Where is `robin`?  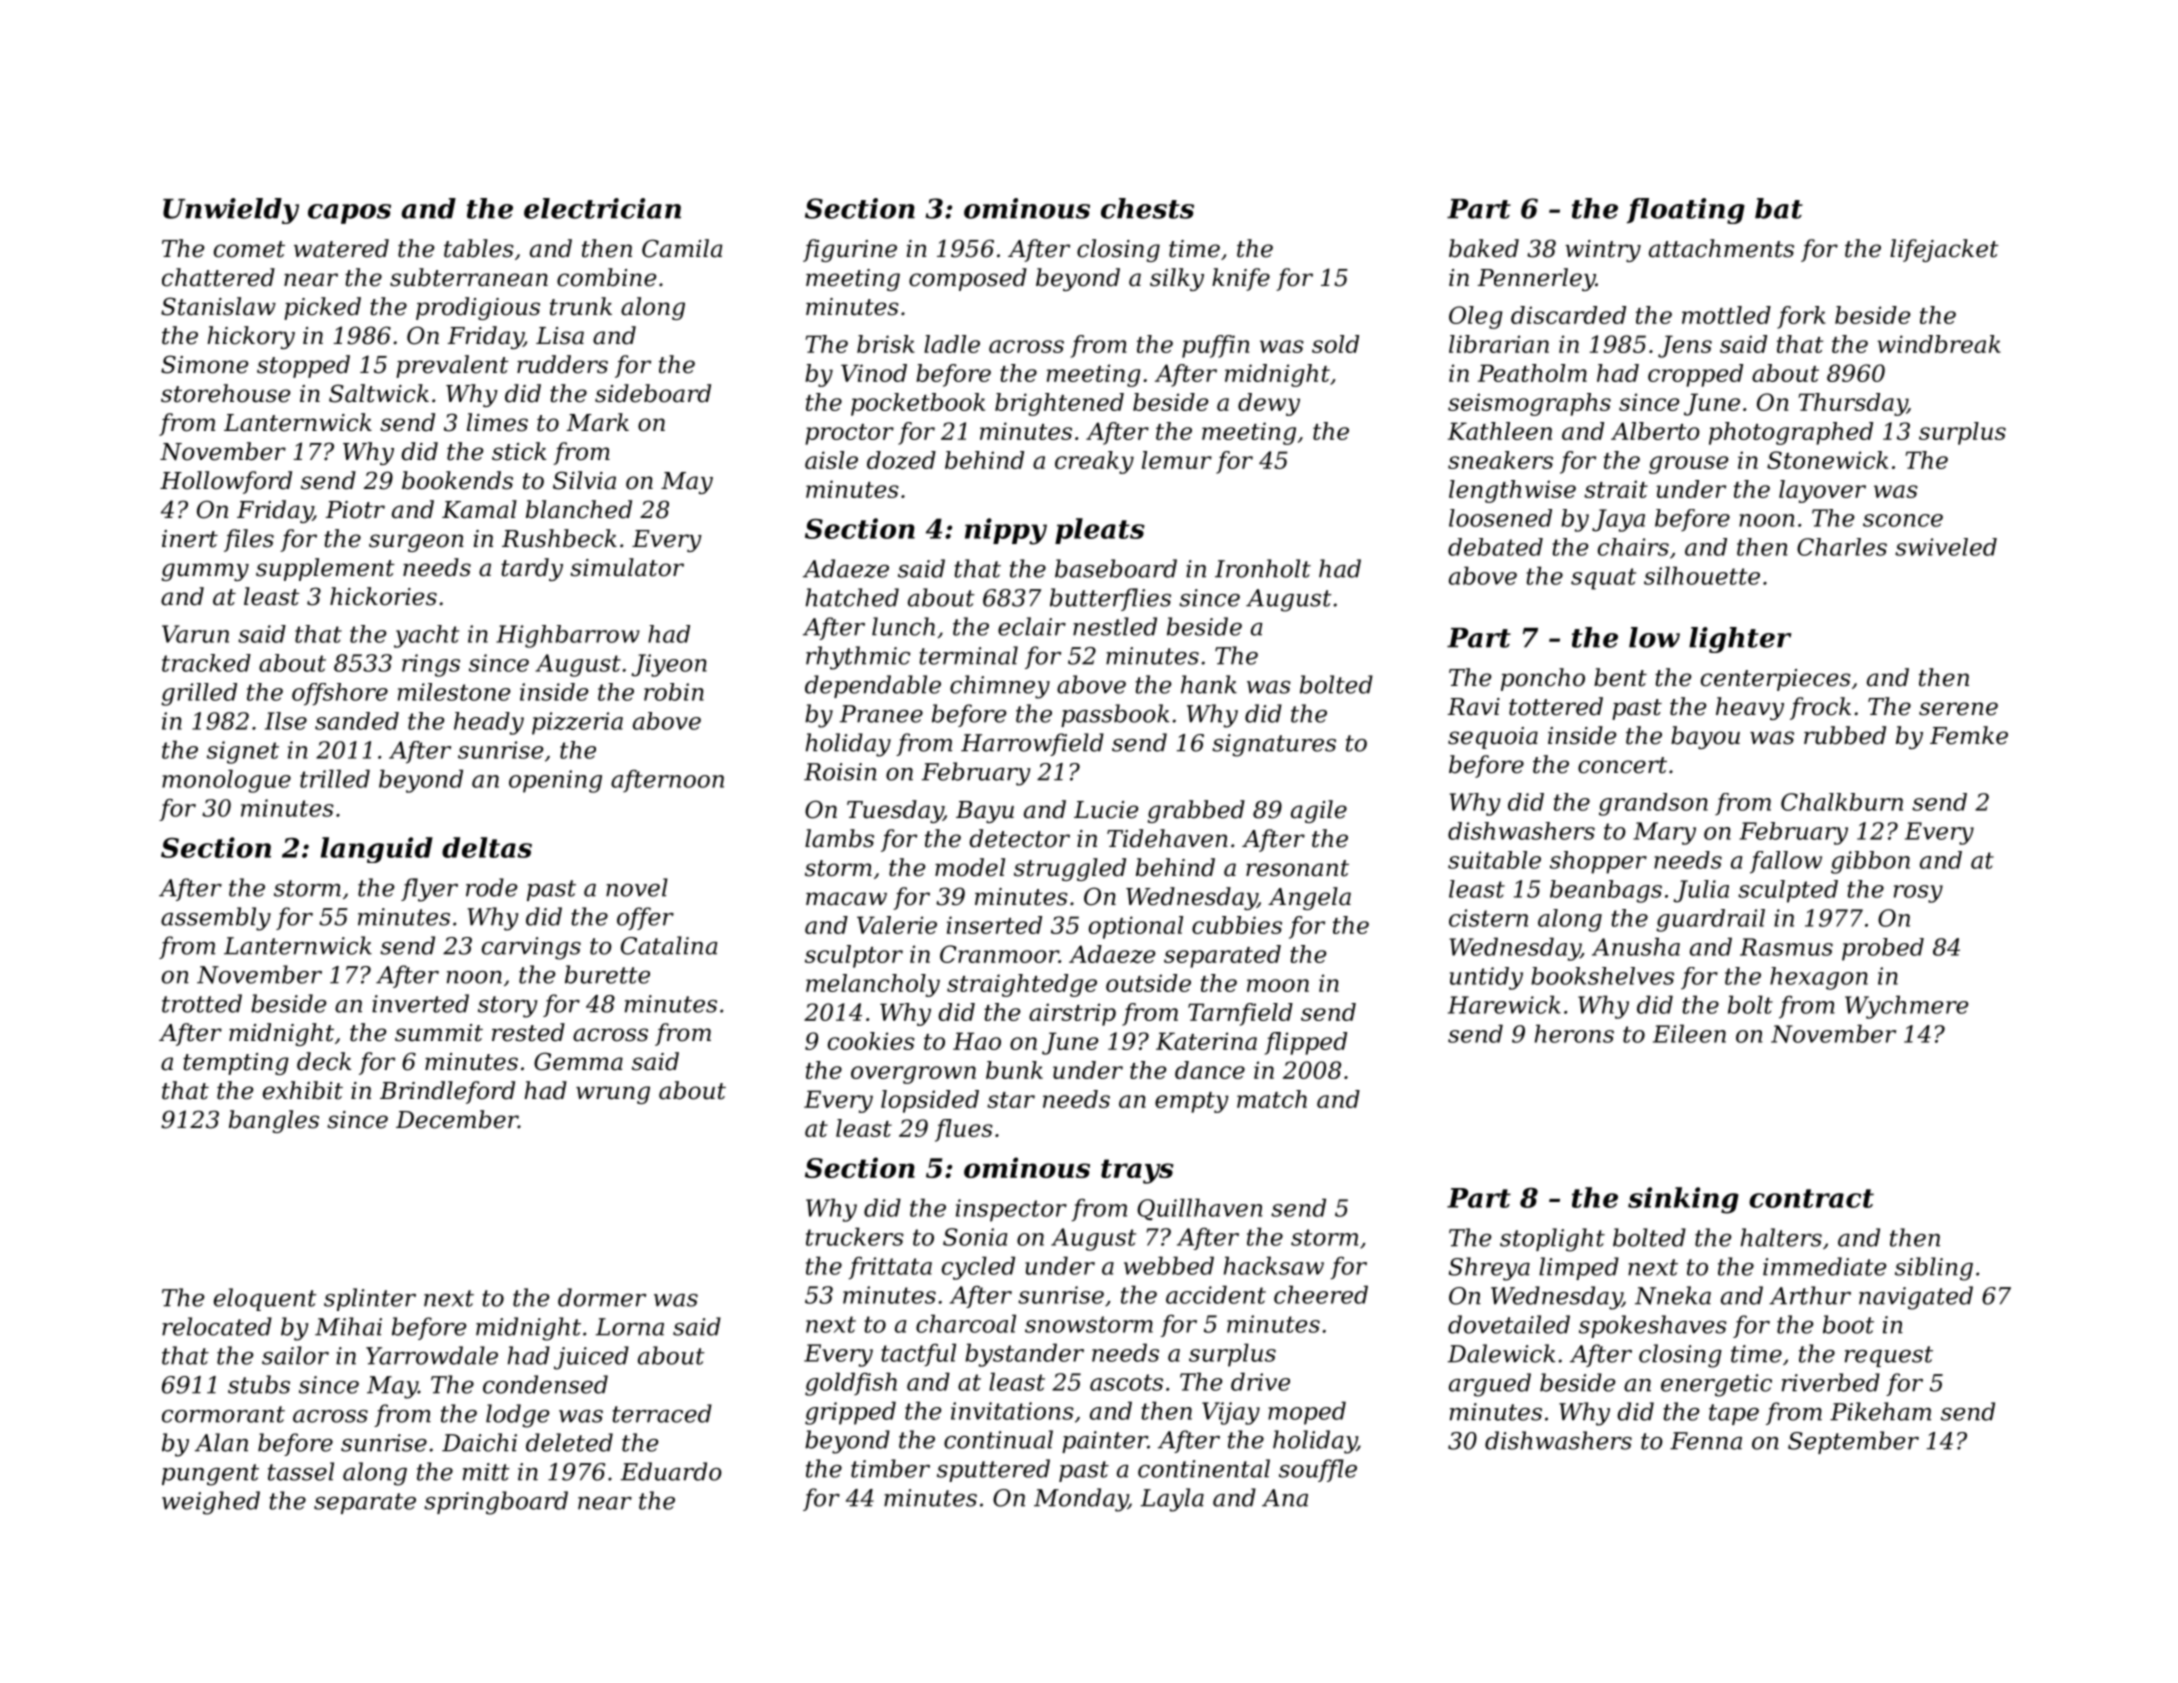
robin is located at coordinates (674, 692).
